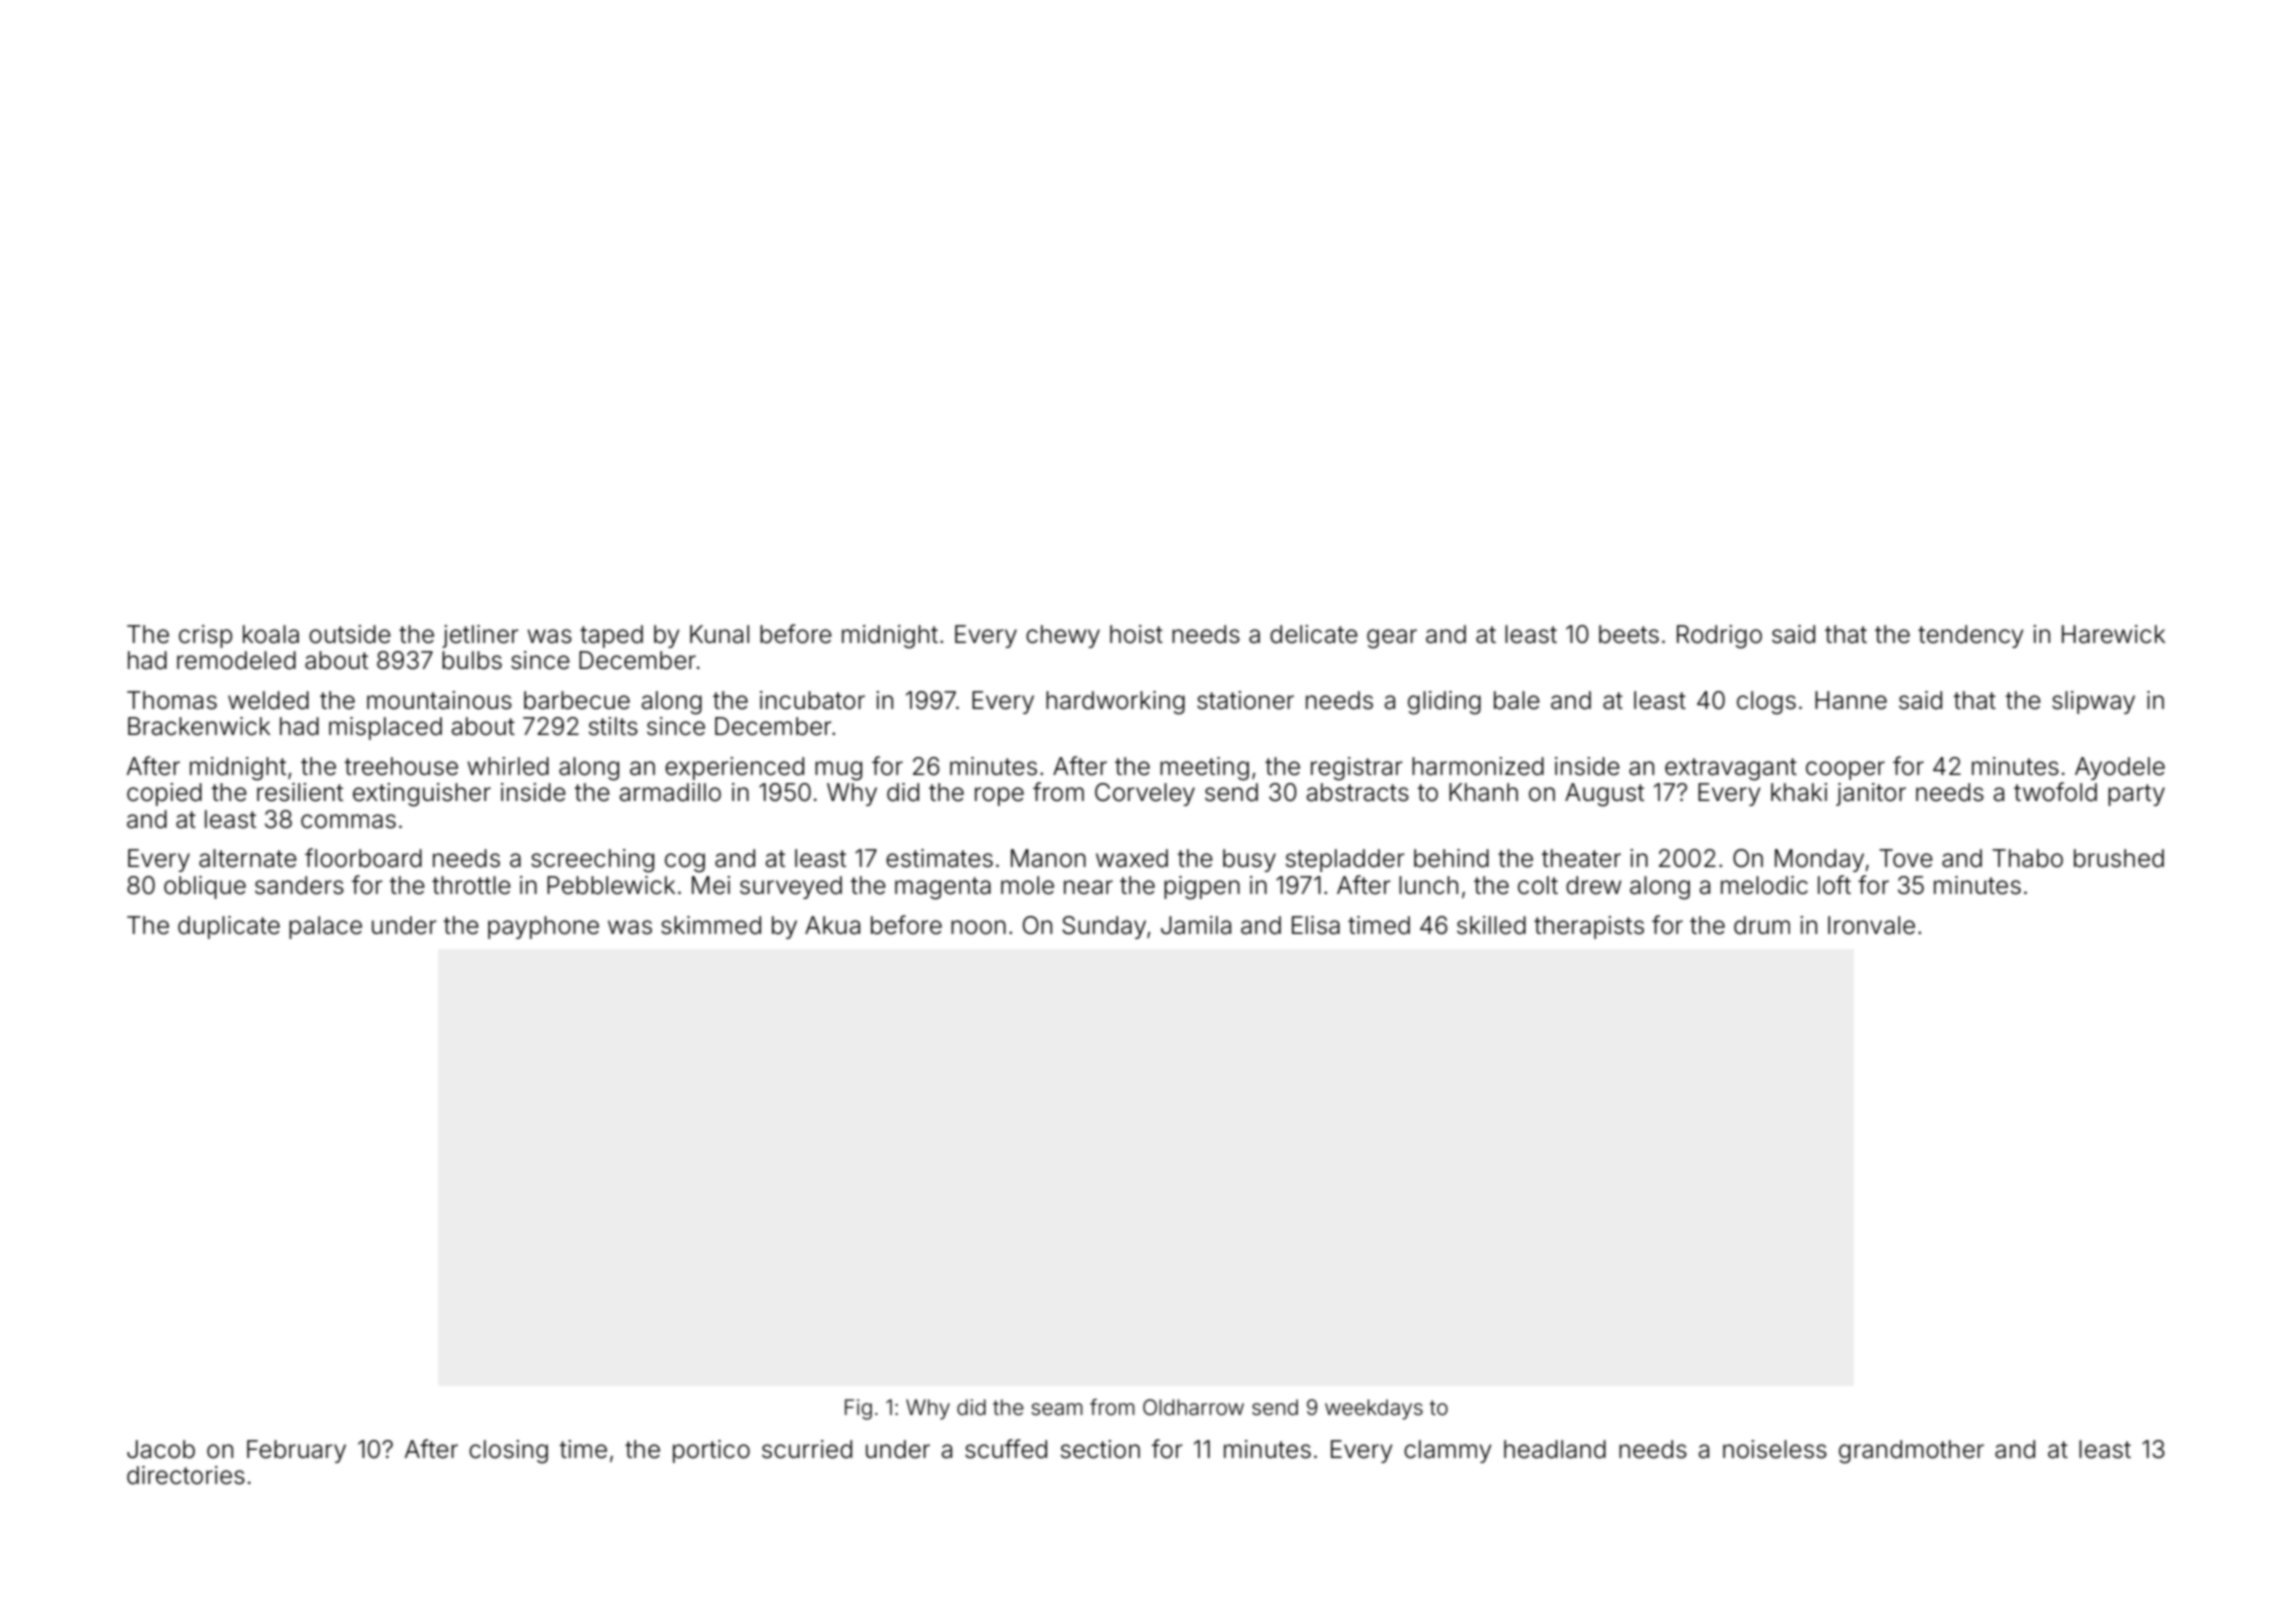 Image resolution: width=2292 pixels, height=1620 pixels. I want to click on busy, so click(1249, 860).
